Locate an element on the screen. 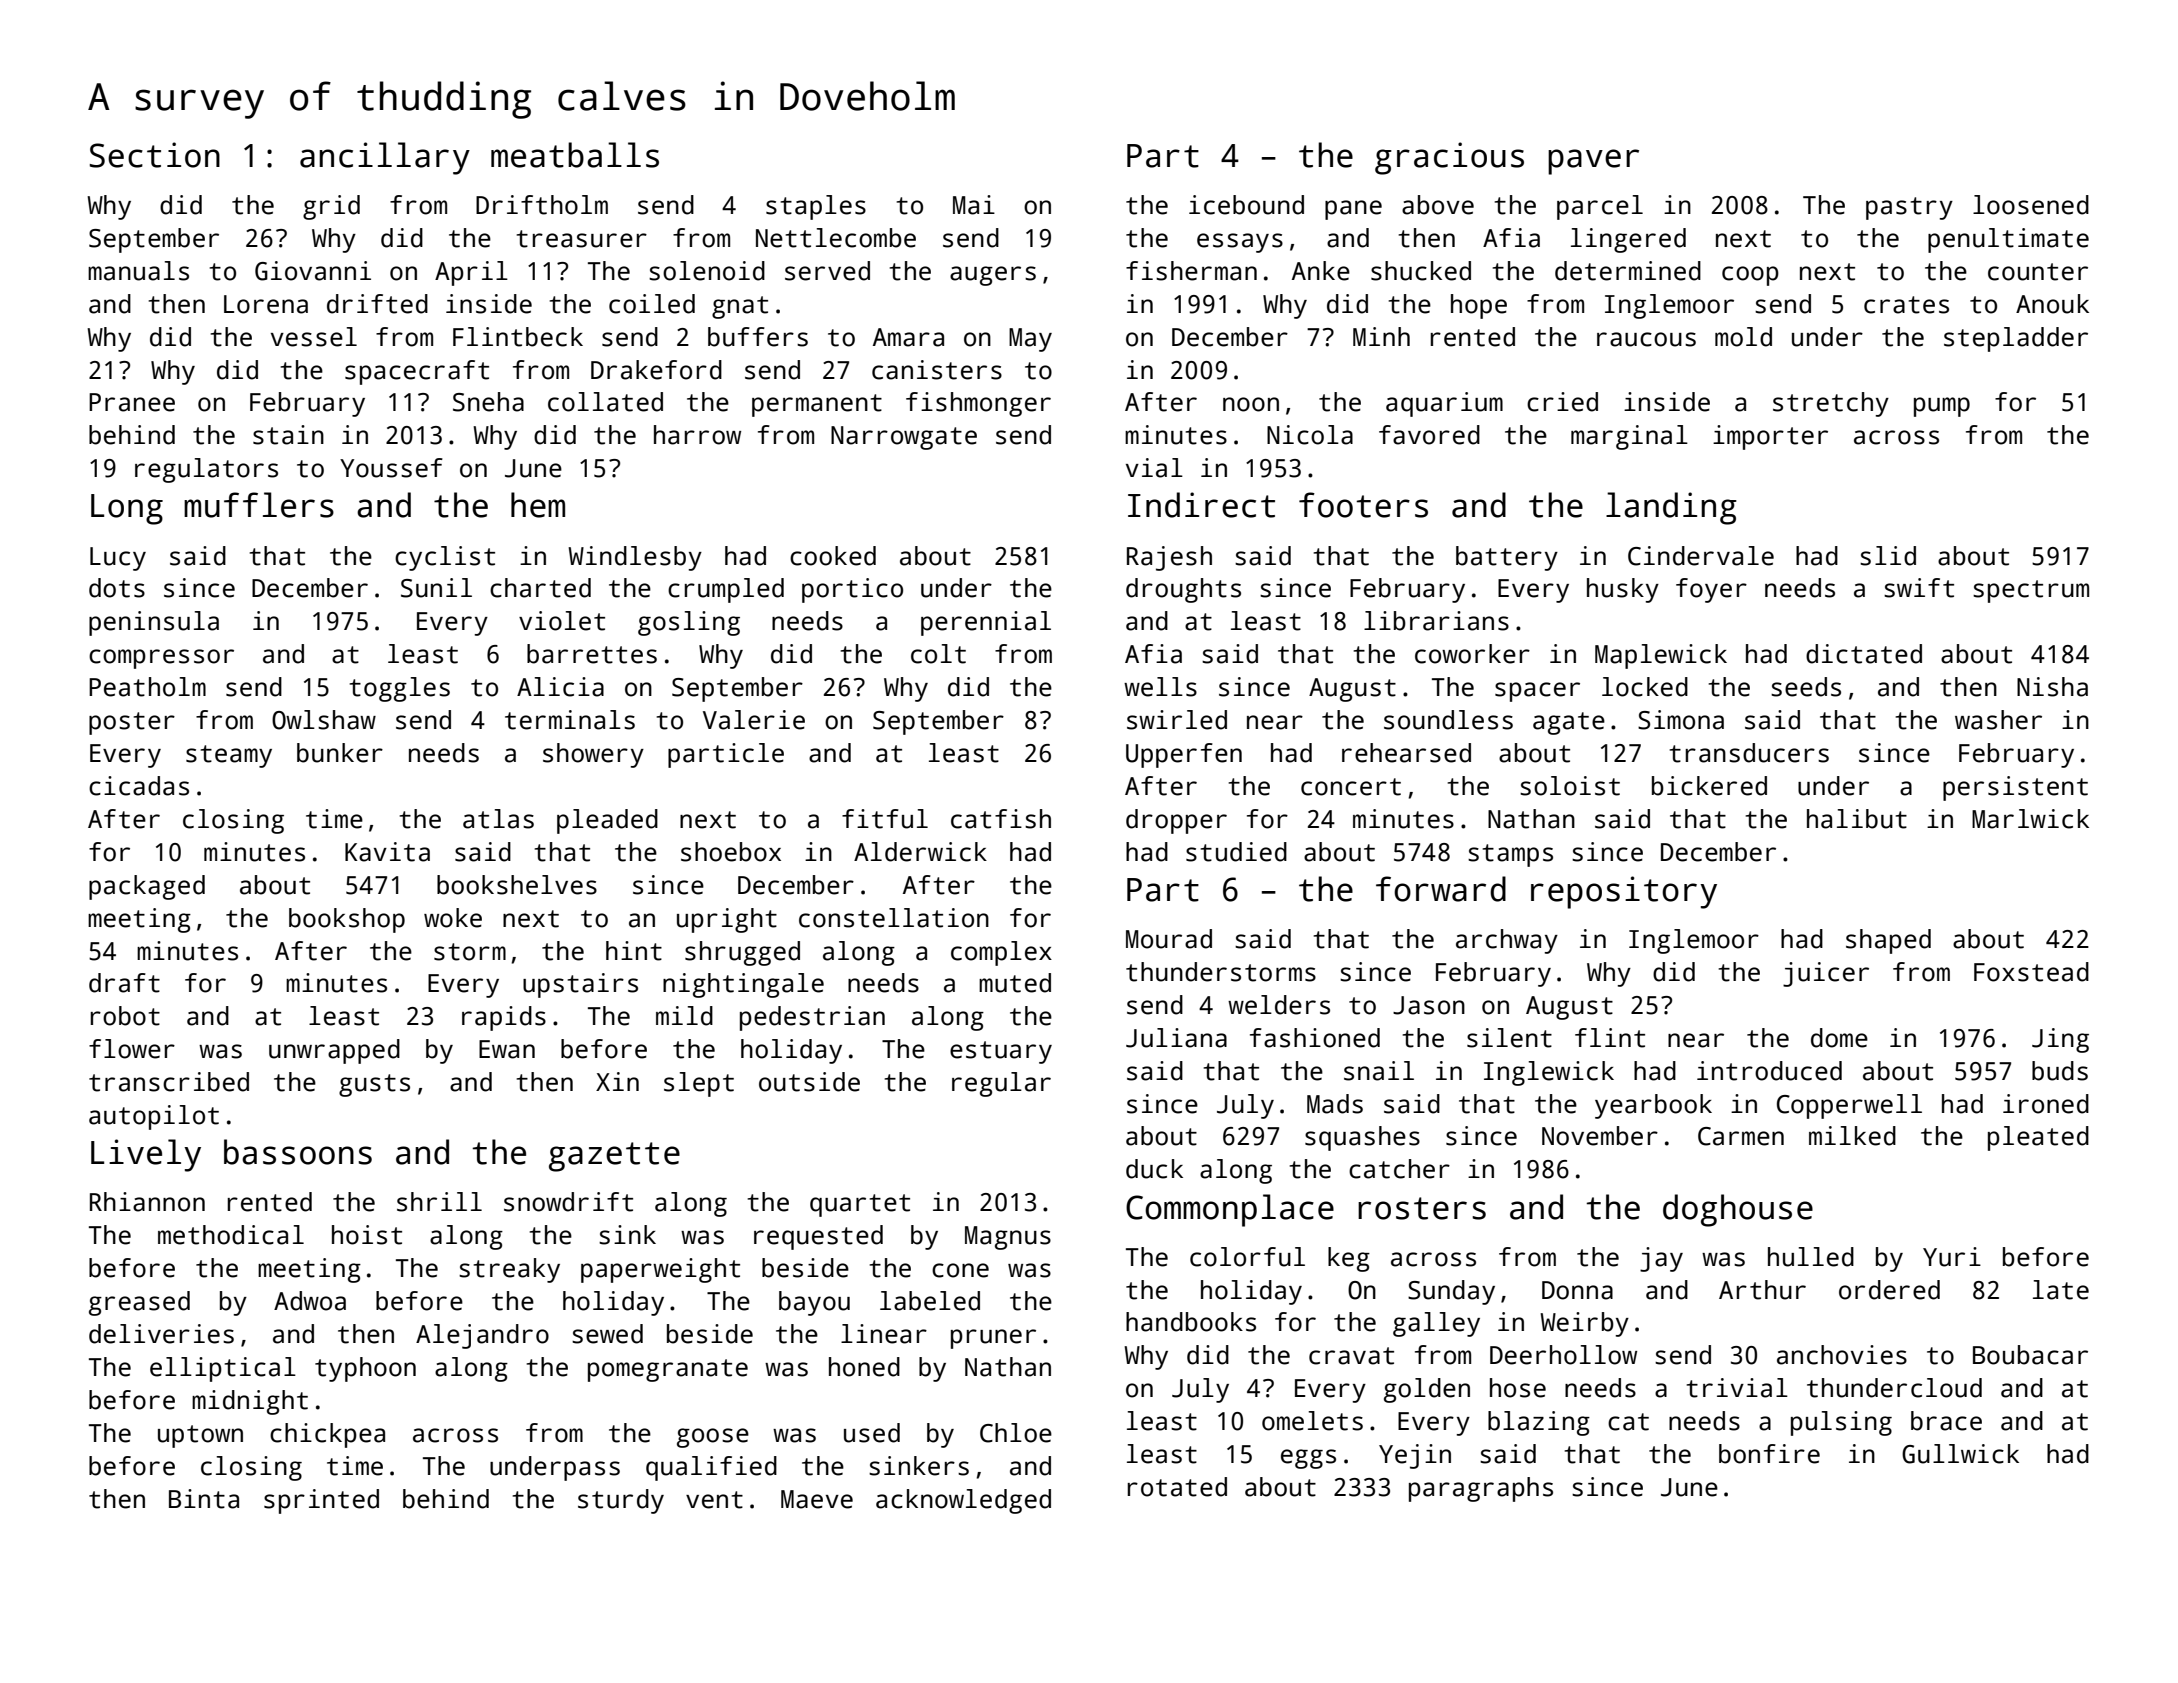  pump is located at coordinates (1942, 407).
